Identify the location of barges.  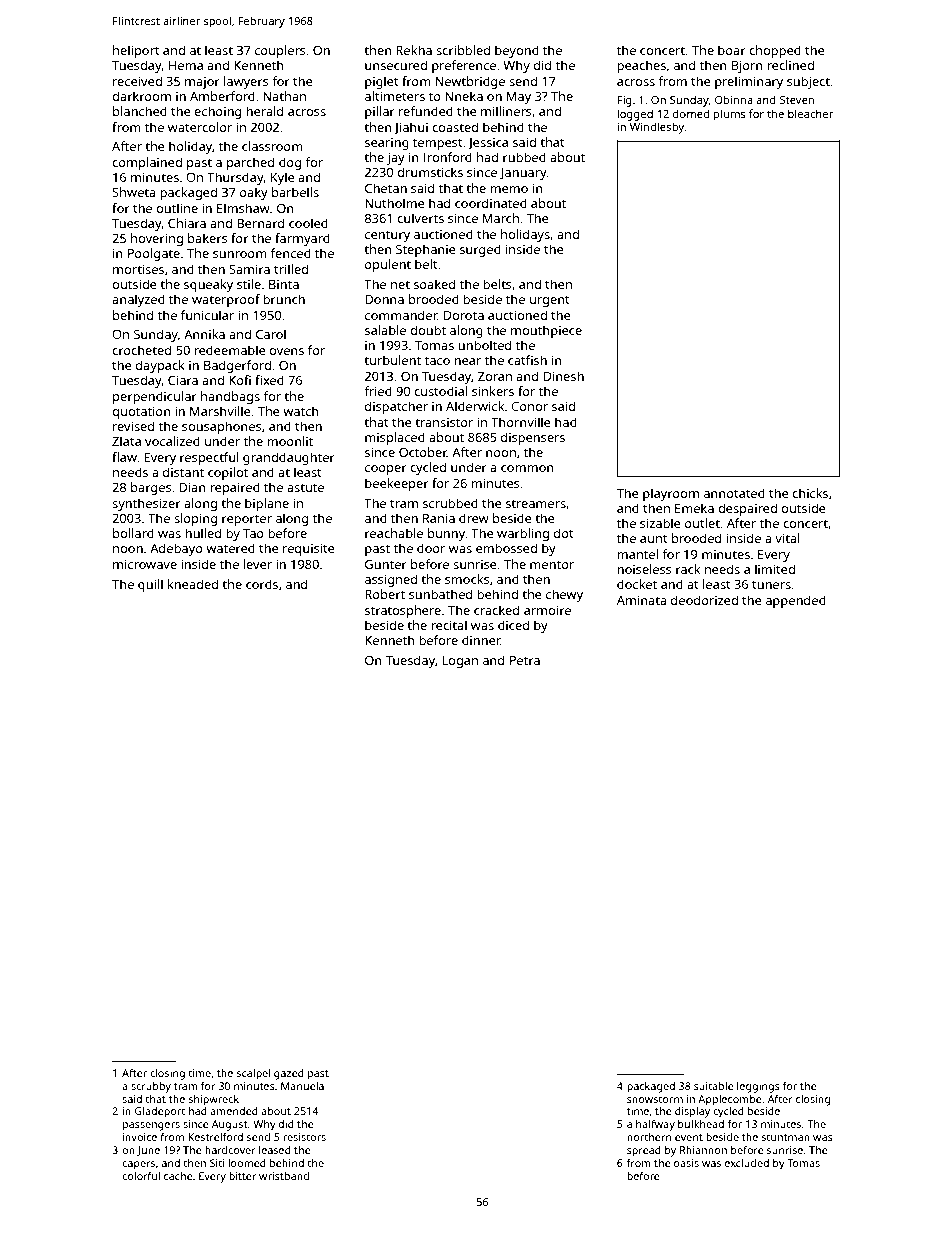
(151, 488).
